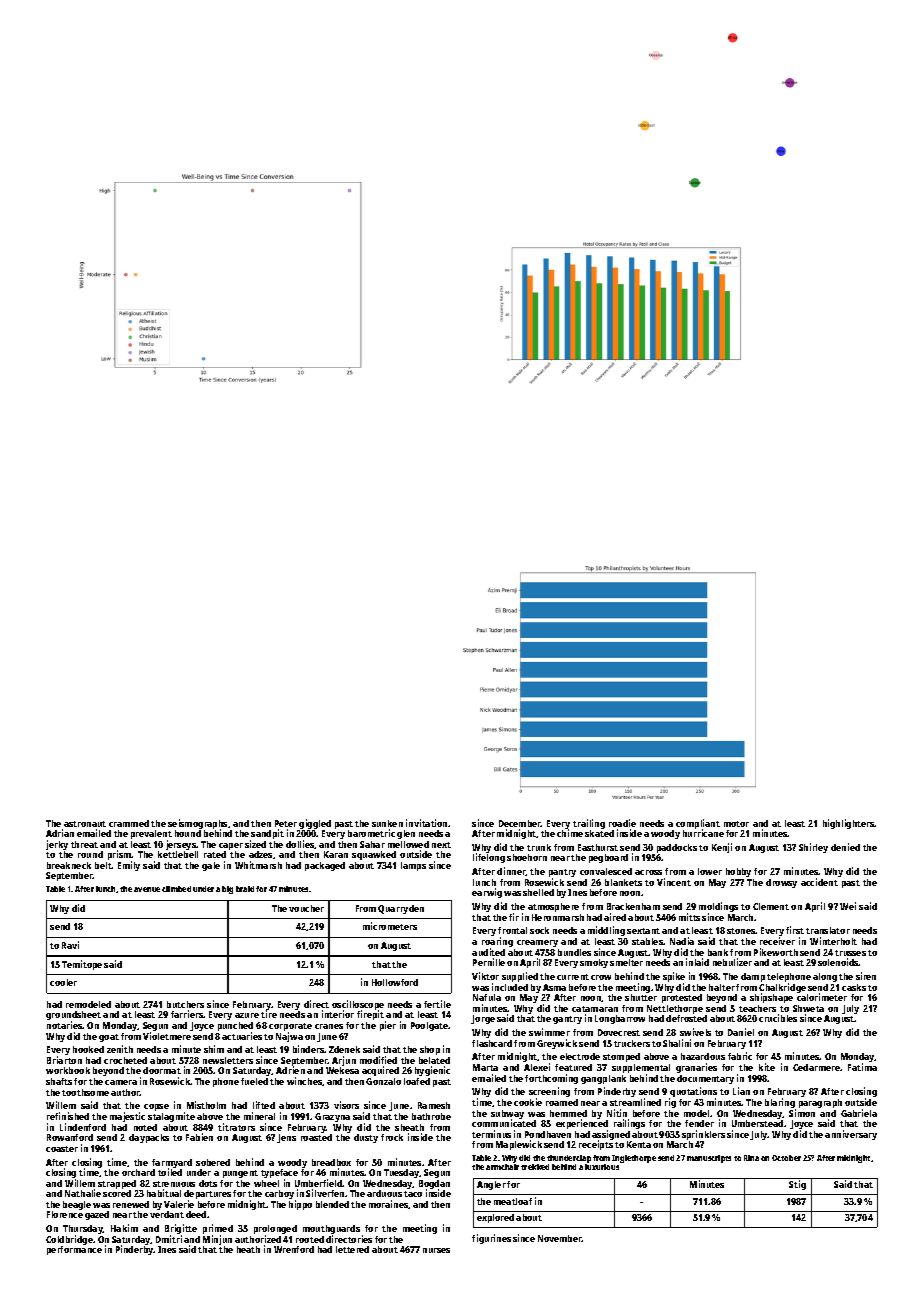  Describe the element at coordinates (69, 1240) in the screenshot. I see `Coldbridge` at that location.
